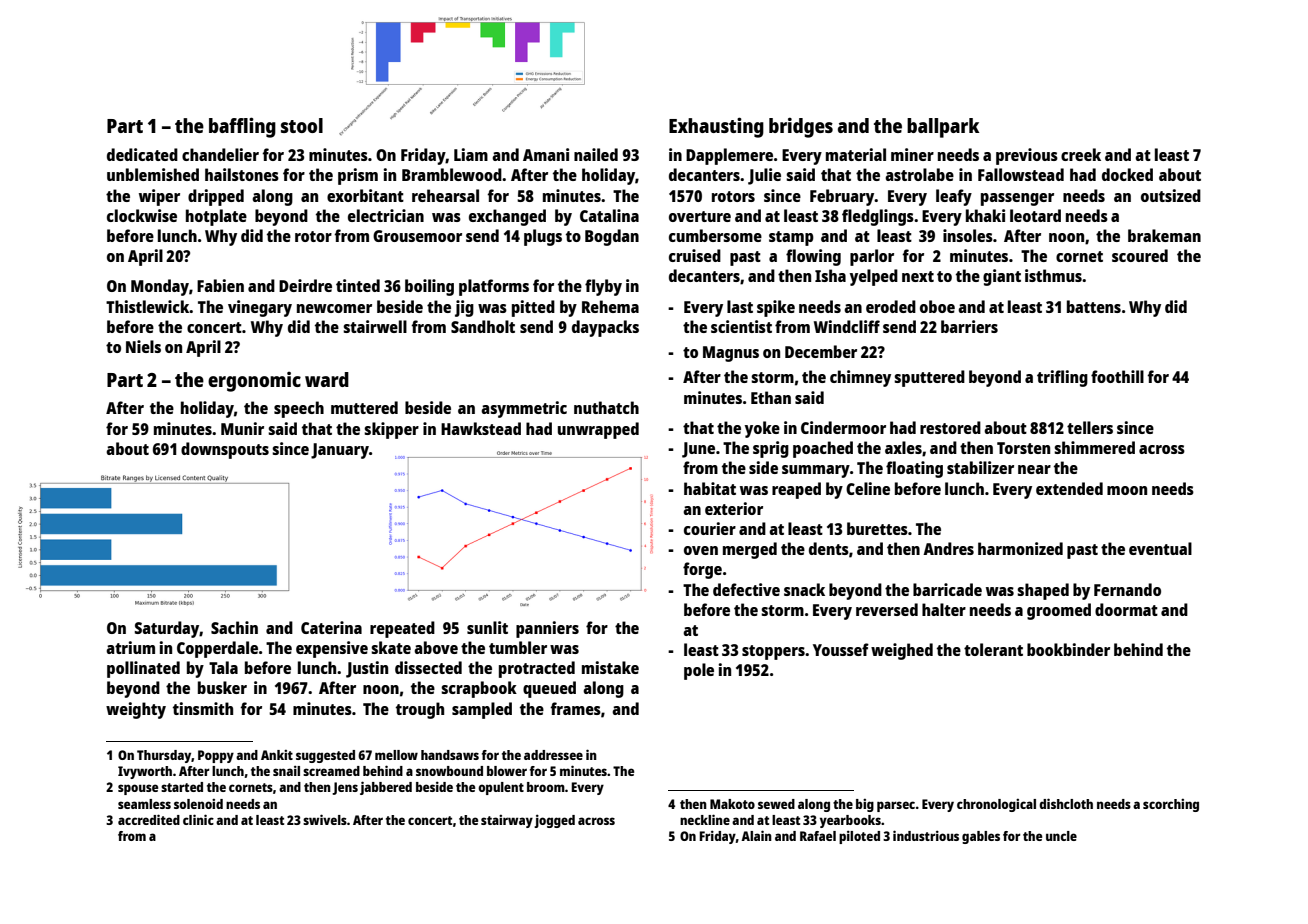 The height and width of the page is (924, 1308). I want to click on chimney, so click(860, 378).
